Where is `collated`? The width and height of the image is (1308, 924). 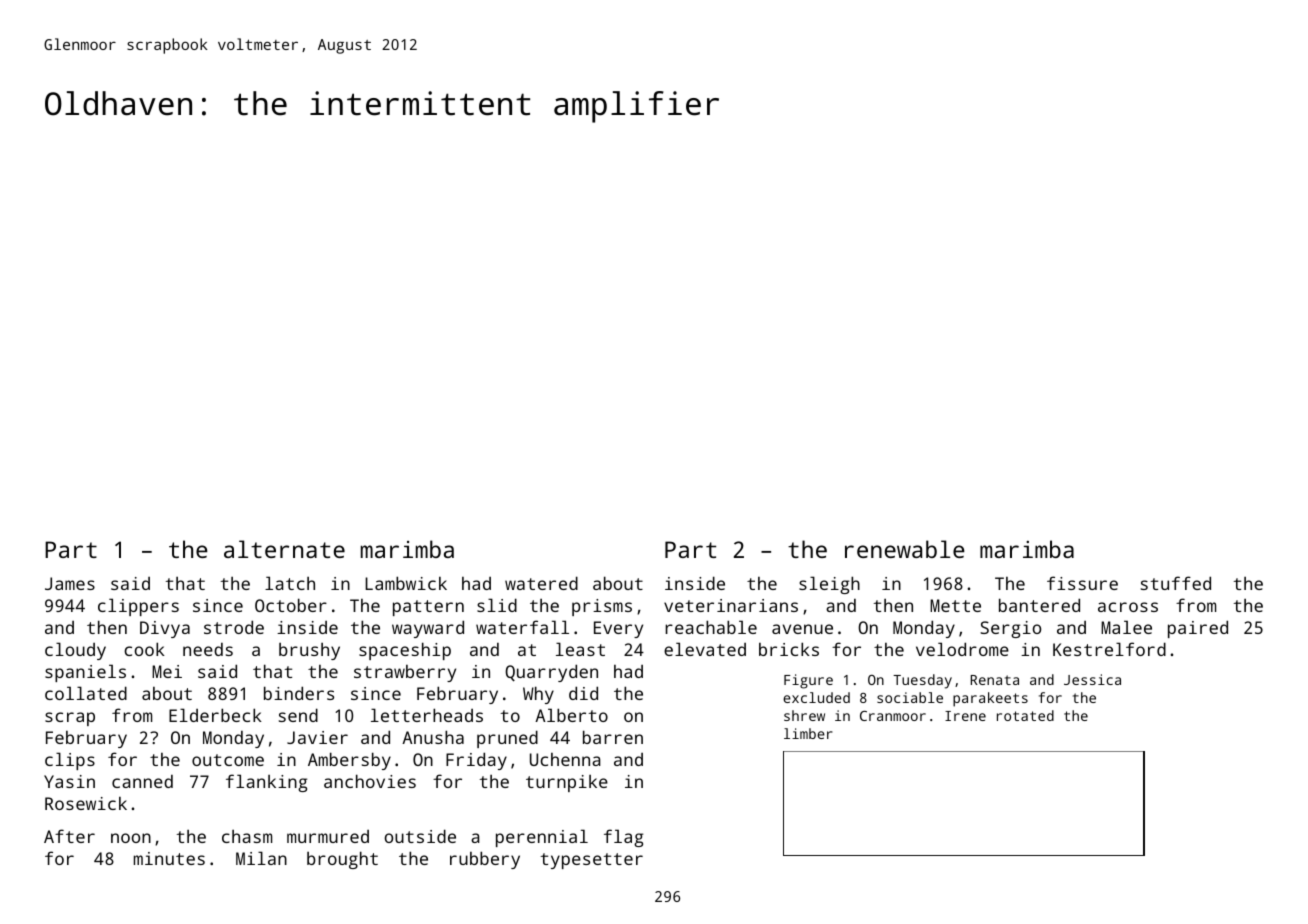
collated is located at coordinates (86, 693).
